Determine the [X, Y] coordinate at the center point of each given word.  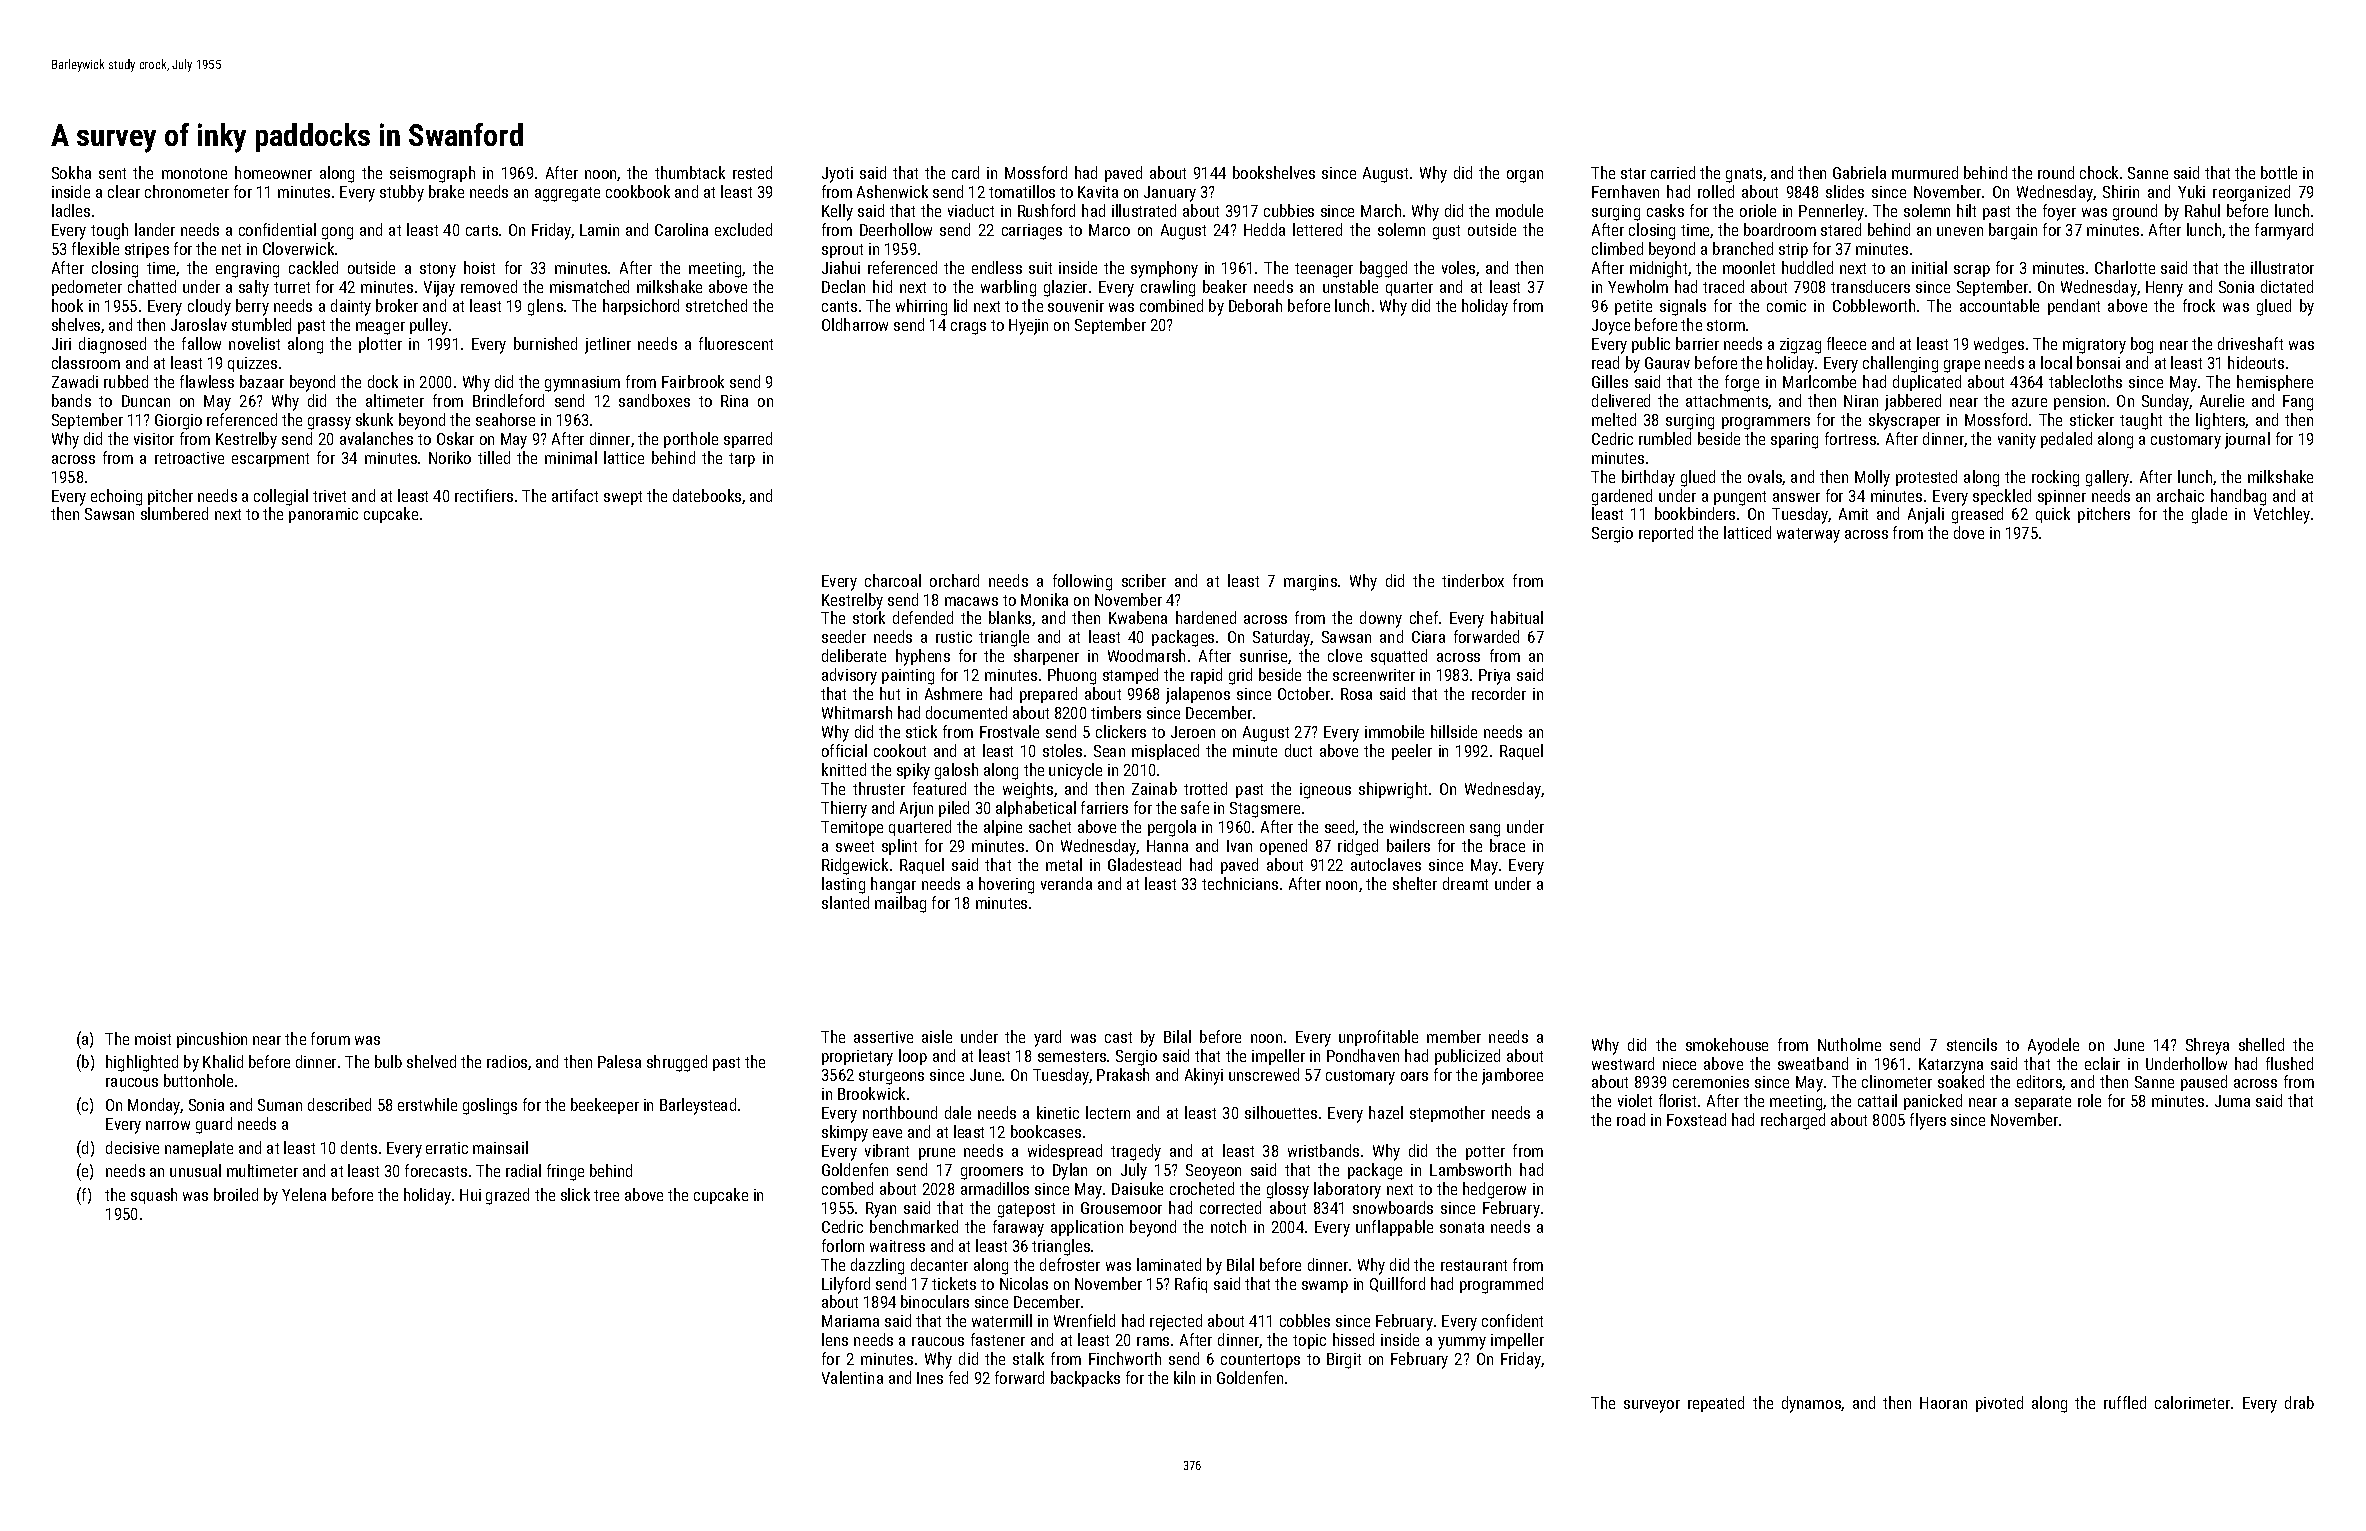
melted [1614, 419]
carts [482, 230]
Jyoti [837, 175]
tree [606, 1195]
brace [1507, 845]
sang [1485, 830]
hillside [1454, 731]
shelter [1415, 883]
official [844, 750]
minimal [571, 457]
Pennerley [1831, 212]
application [1087, 1228]
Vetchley [2282, 515]
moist [153, 1039]
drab [2299, 1402]
